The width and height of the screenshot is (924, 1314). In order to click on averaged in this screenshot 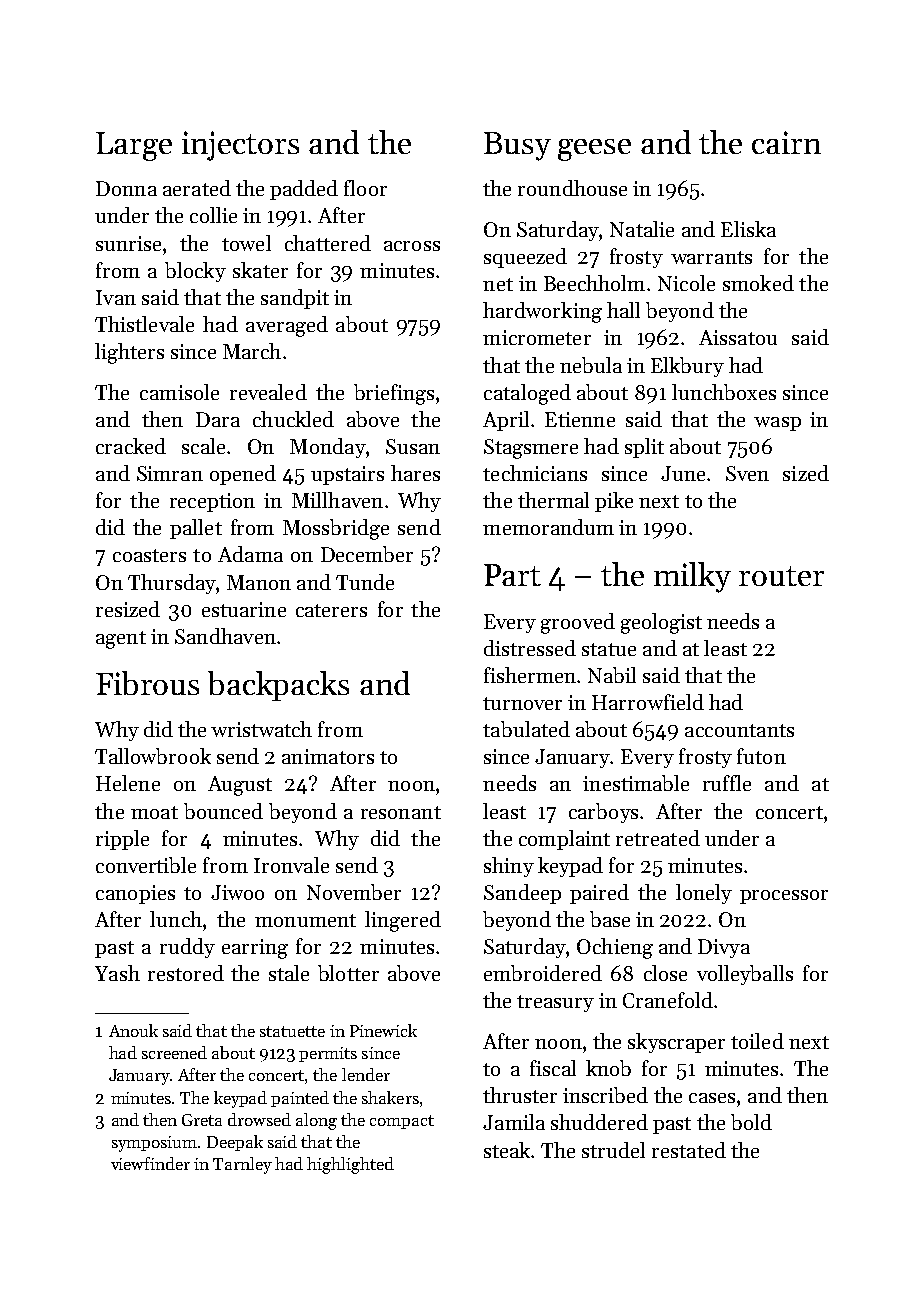, I will do `click(287, 326)`.
